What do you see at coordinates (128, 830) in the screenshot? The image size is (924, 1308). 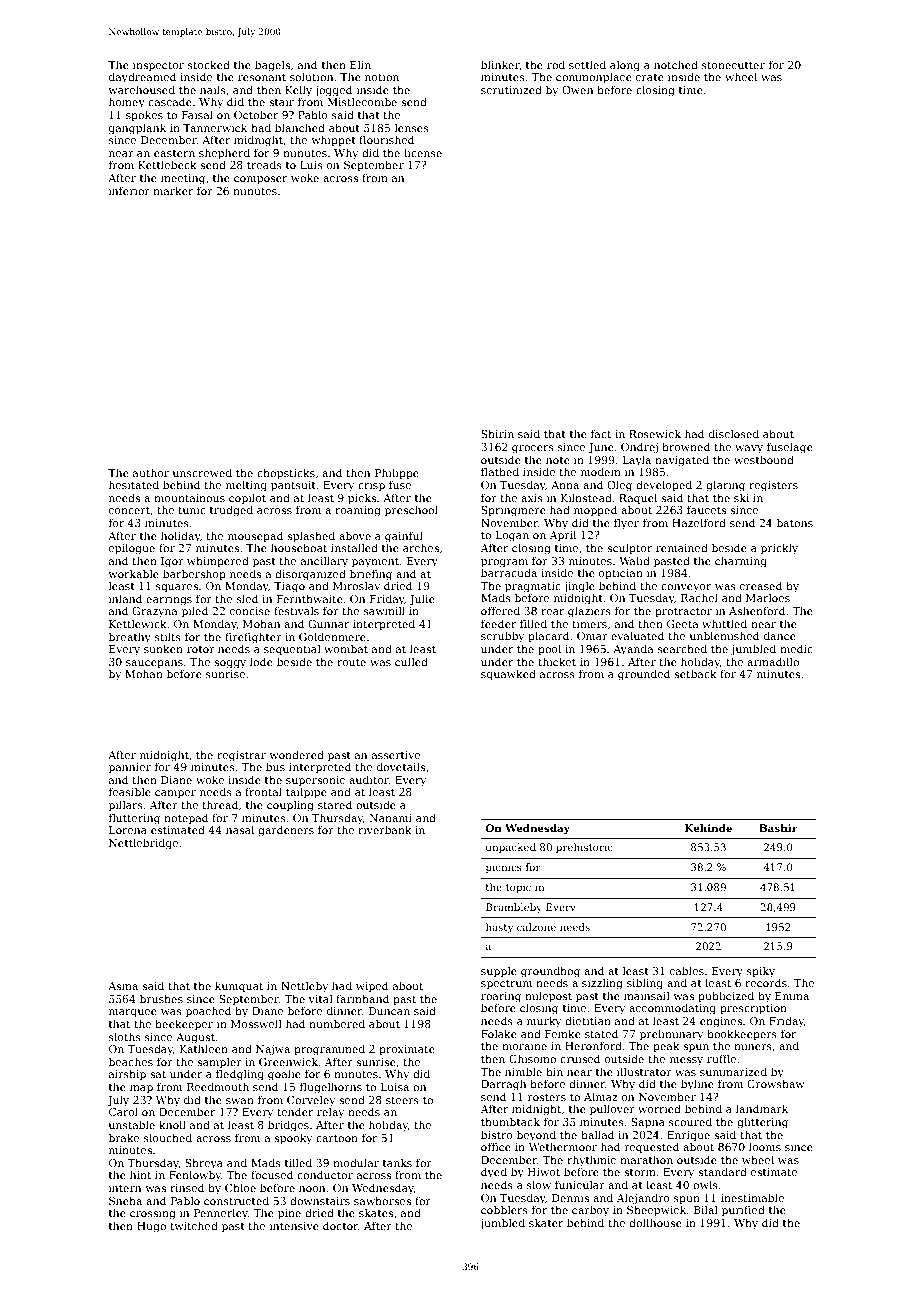 I see `Lorena` at bounding box center [128, 830].
